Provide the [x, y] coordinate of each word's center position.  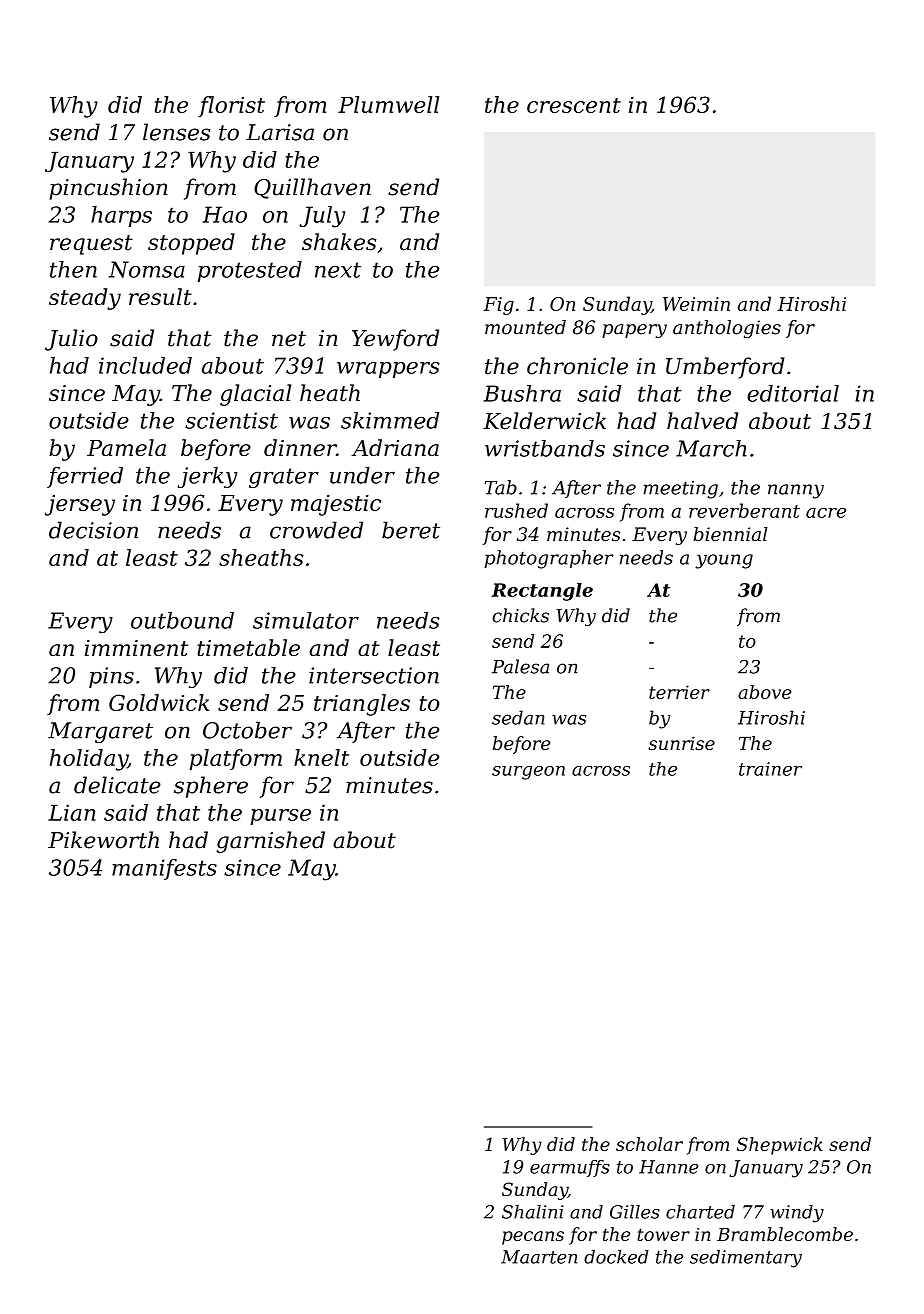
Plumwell [388, 104]
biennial [730, 534]
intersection [374, 675]
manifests [164, 869]
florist [231, 106]
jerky [207, 477]
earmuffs [570, 1168]
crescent [574, 105]
